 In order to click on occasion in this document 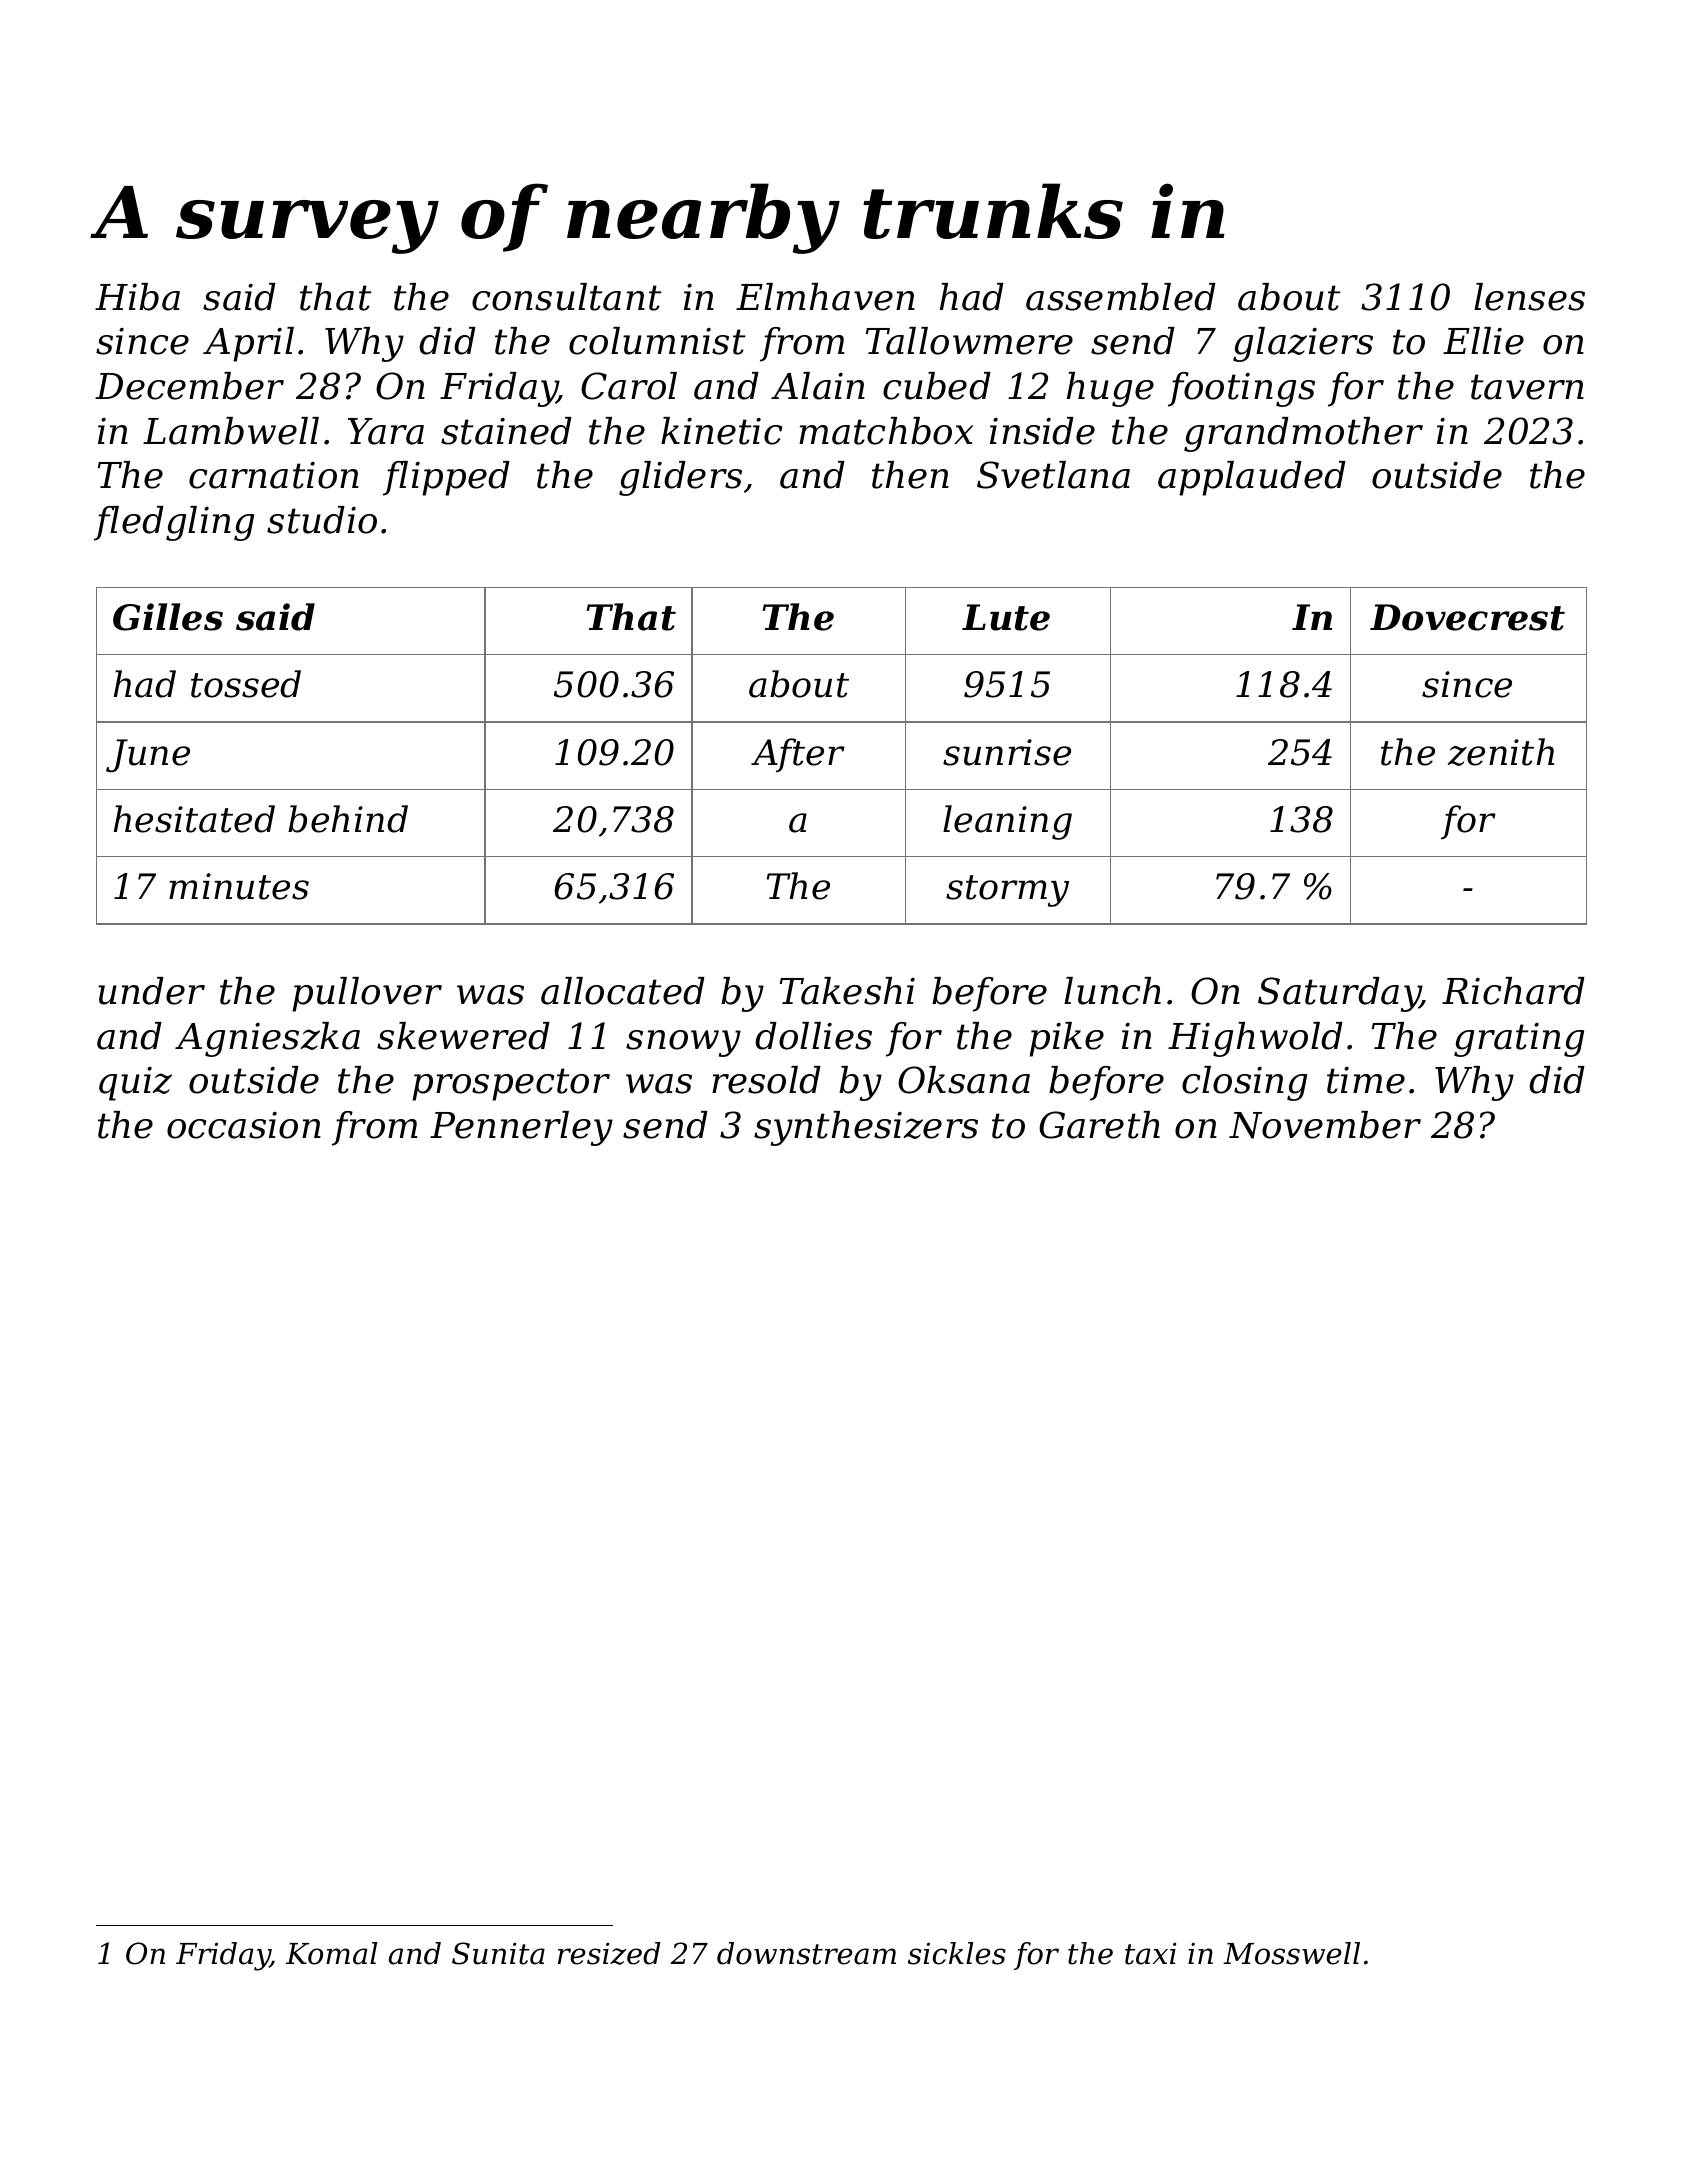, I will do `click(244, 1125)`.
